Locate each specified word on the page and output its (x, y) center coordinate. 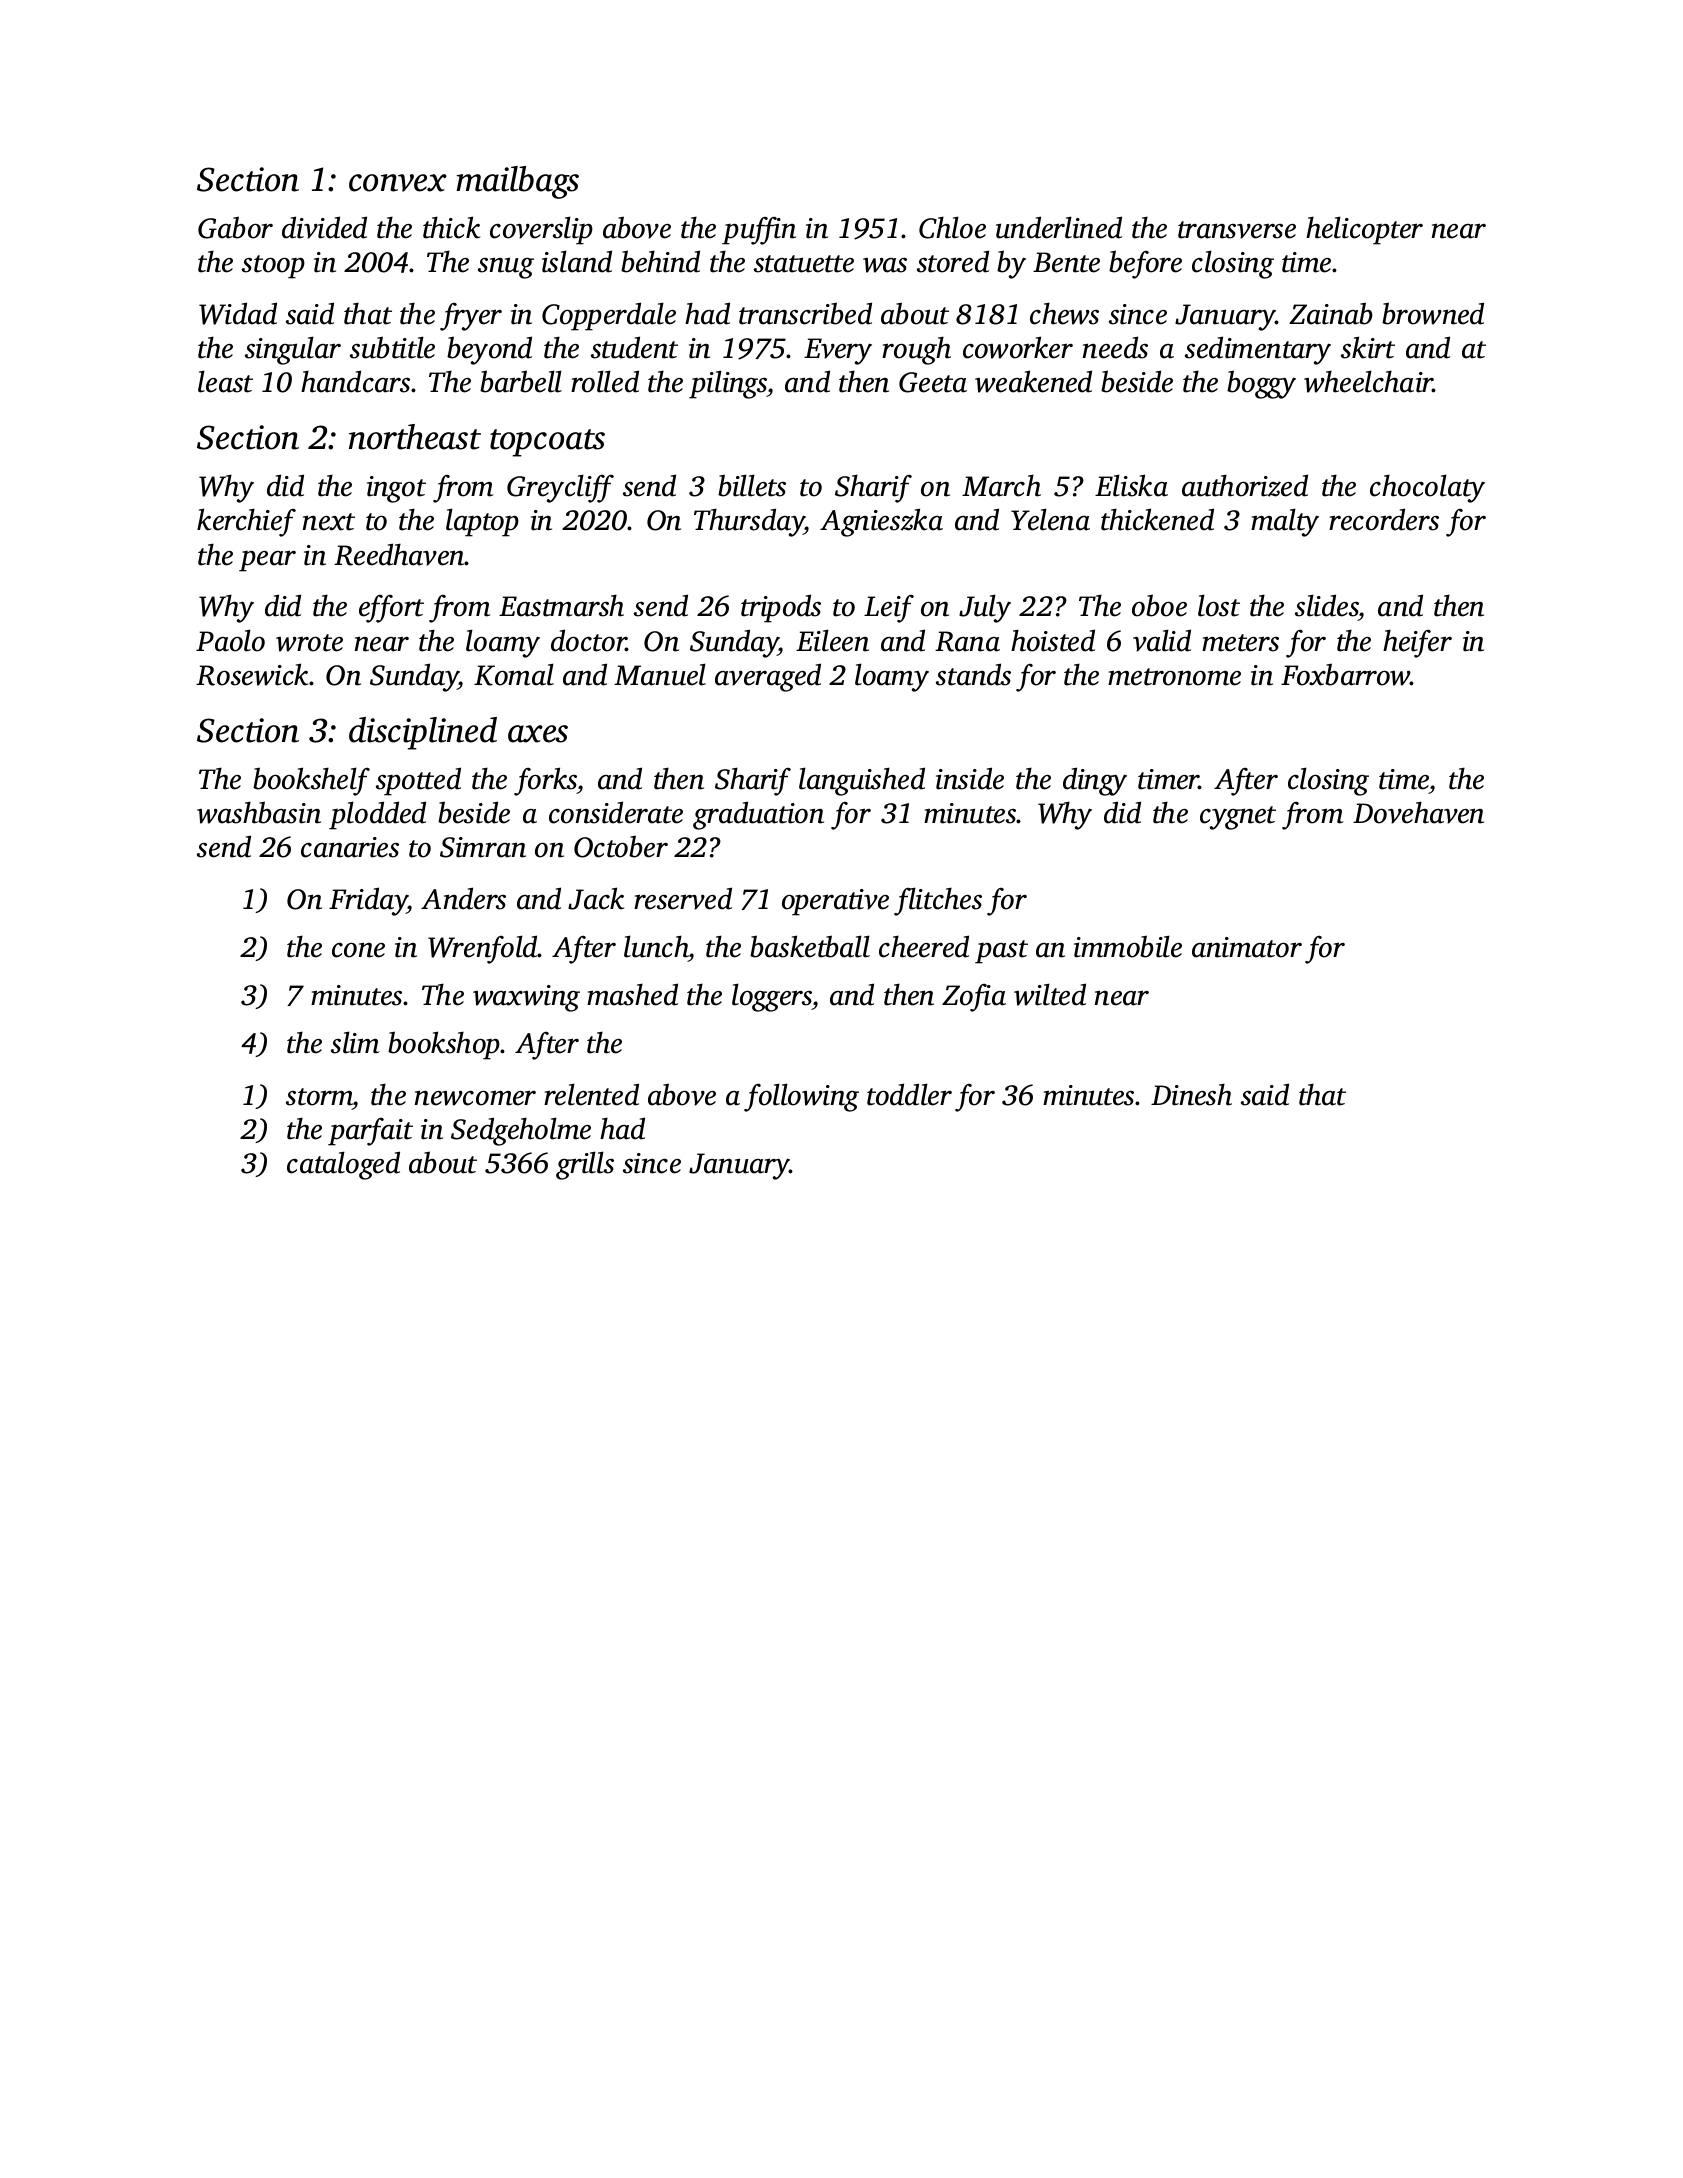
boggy (1261, 384)
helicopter (1364, 230)
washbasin (259, 812)
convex (398, 183)
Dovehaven (1418, 812)
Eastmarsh (561, 605)
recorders (1384, 519)
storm (319, 1097)
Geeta (933, 382)
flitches (938, 901)
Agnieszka (881, 522)
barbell (521, 381)
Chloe (952, 227)
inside (970, 778)
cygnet (1238, 818)
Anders (463, 898)
